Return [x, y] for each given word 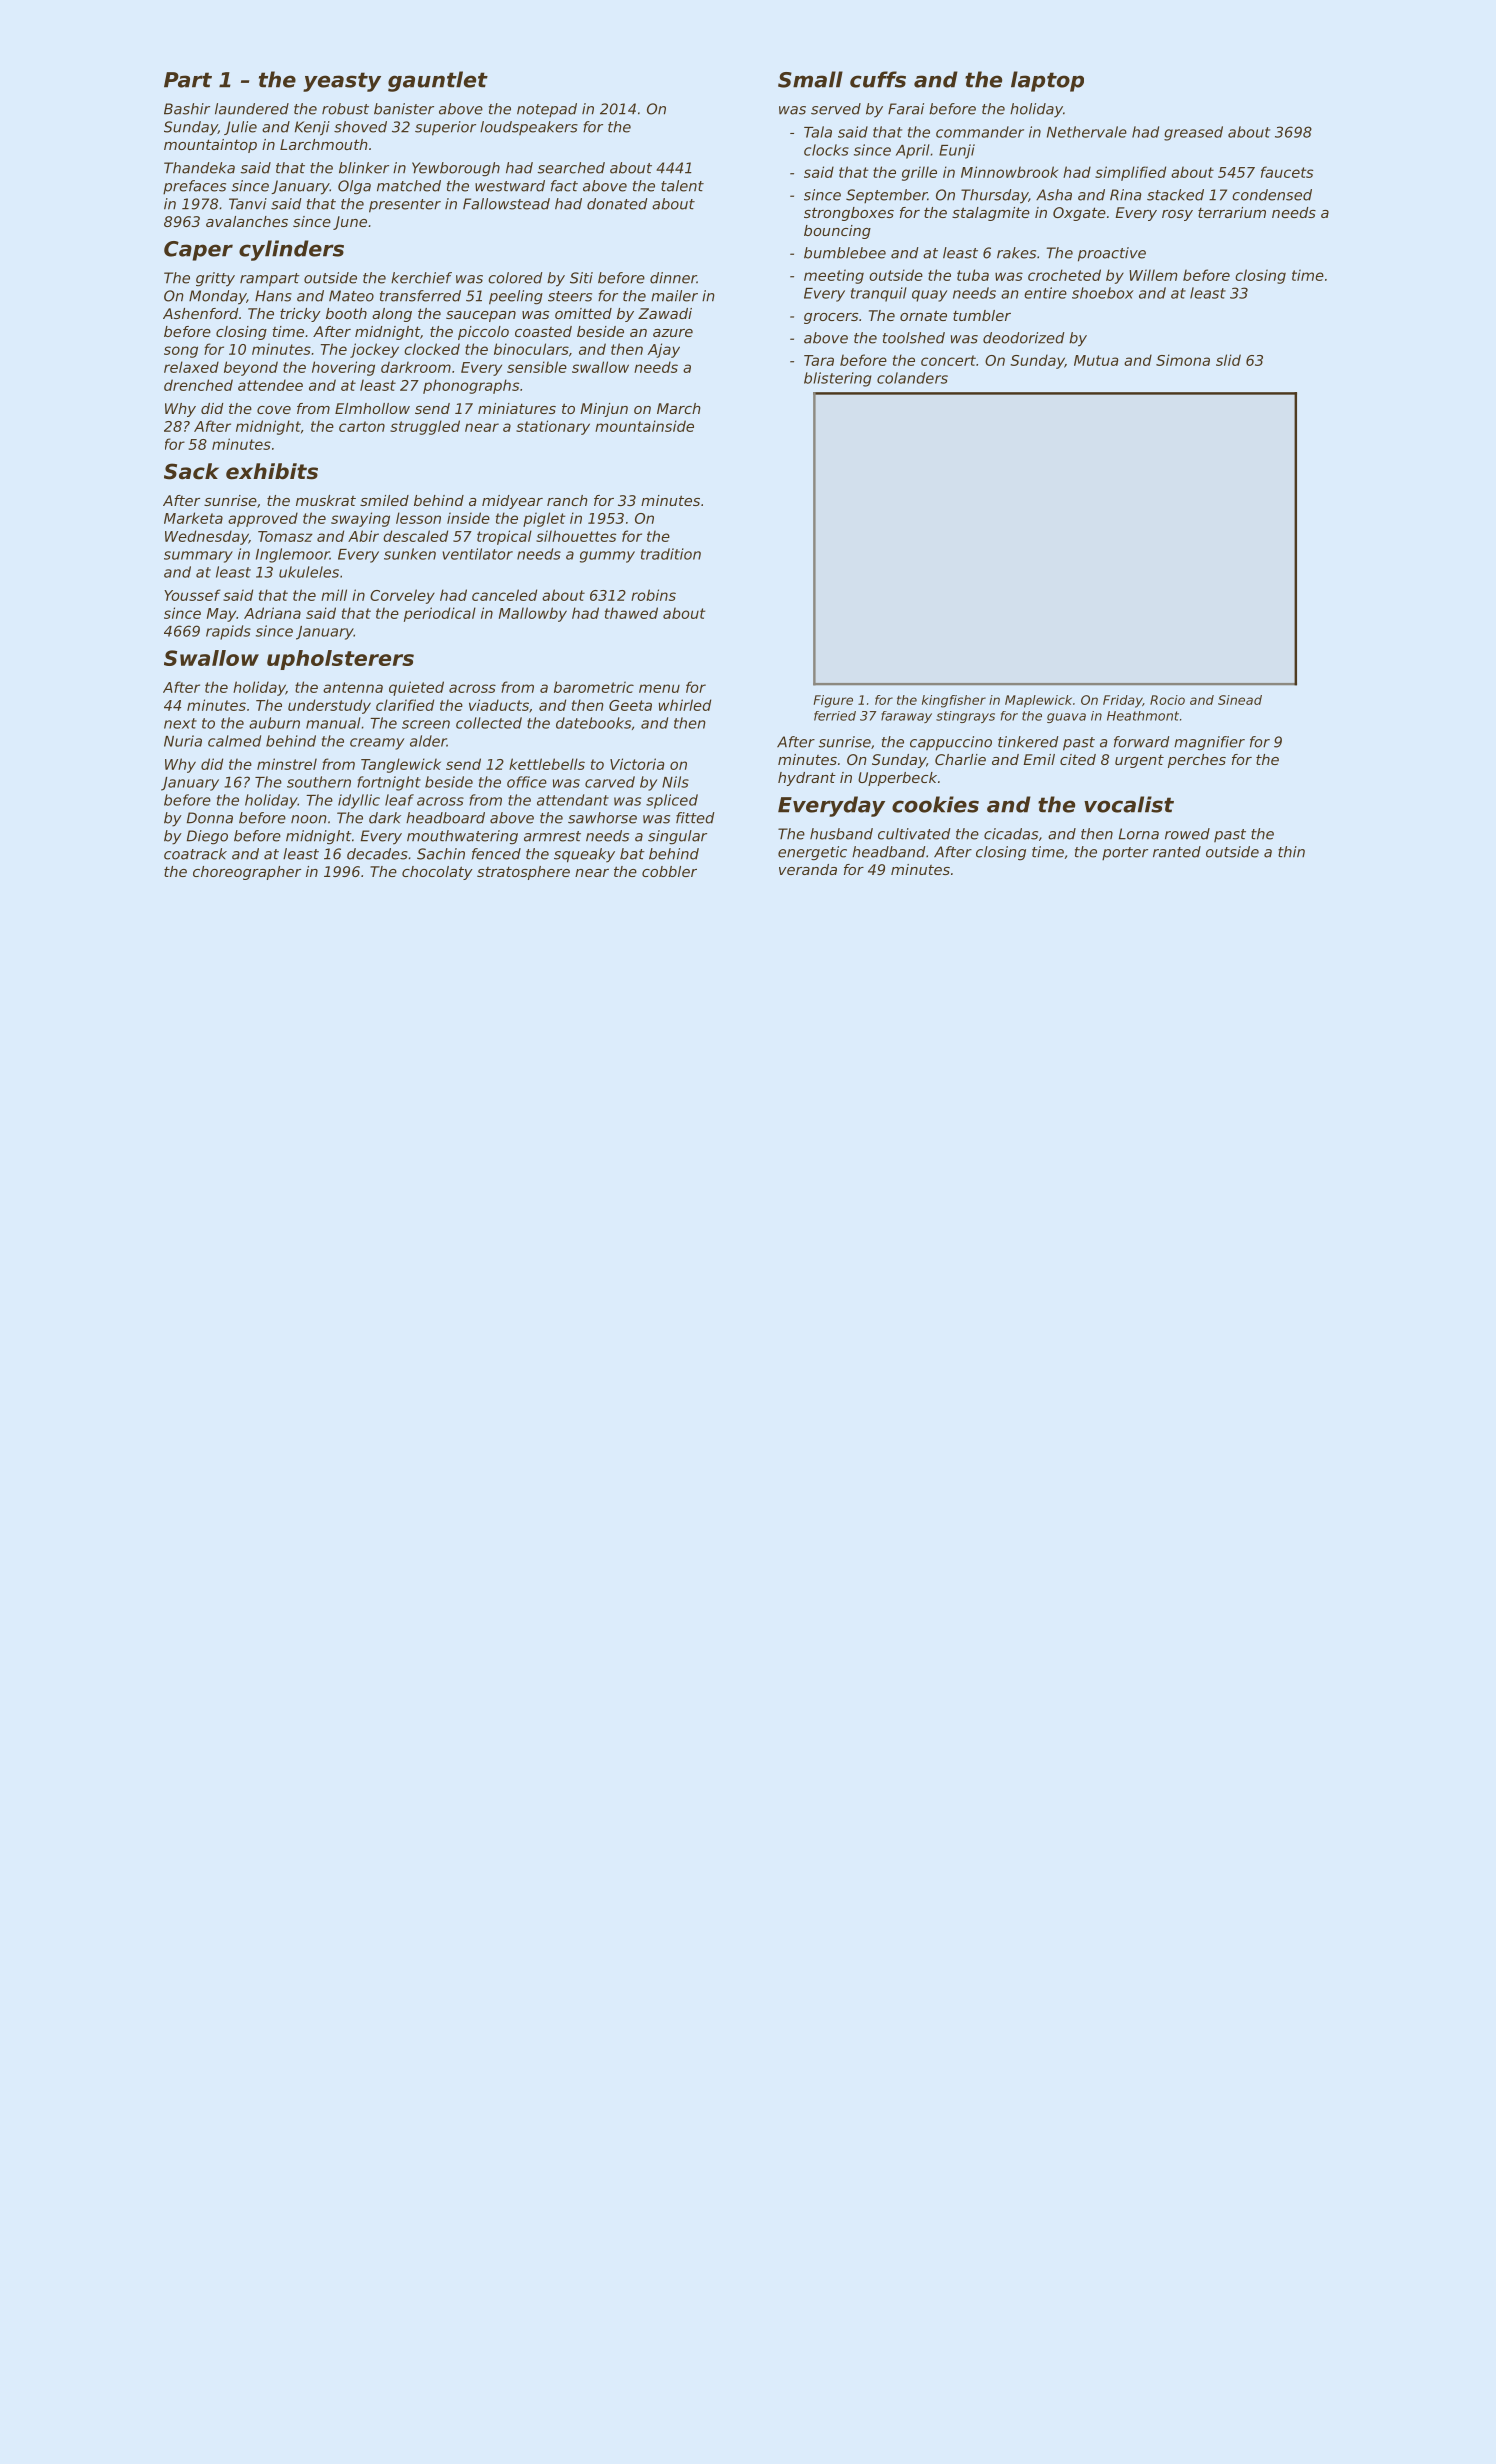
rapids [228, 632]
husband [841, 834]
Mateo [351, 296]
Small [810, 79]
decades [377, 854]
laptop [1047, 81]
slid [1228, 360]
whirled [685, 705]
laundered [252, 109]
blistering [838, 379]
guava [1066, 718]
